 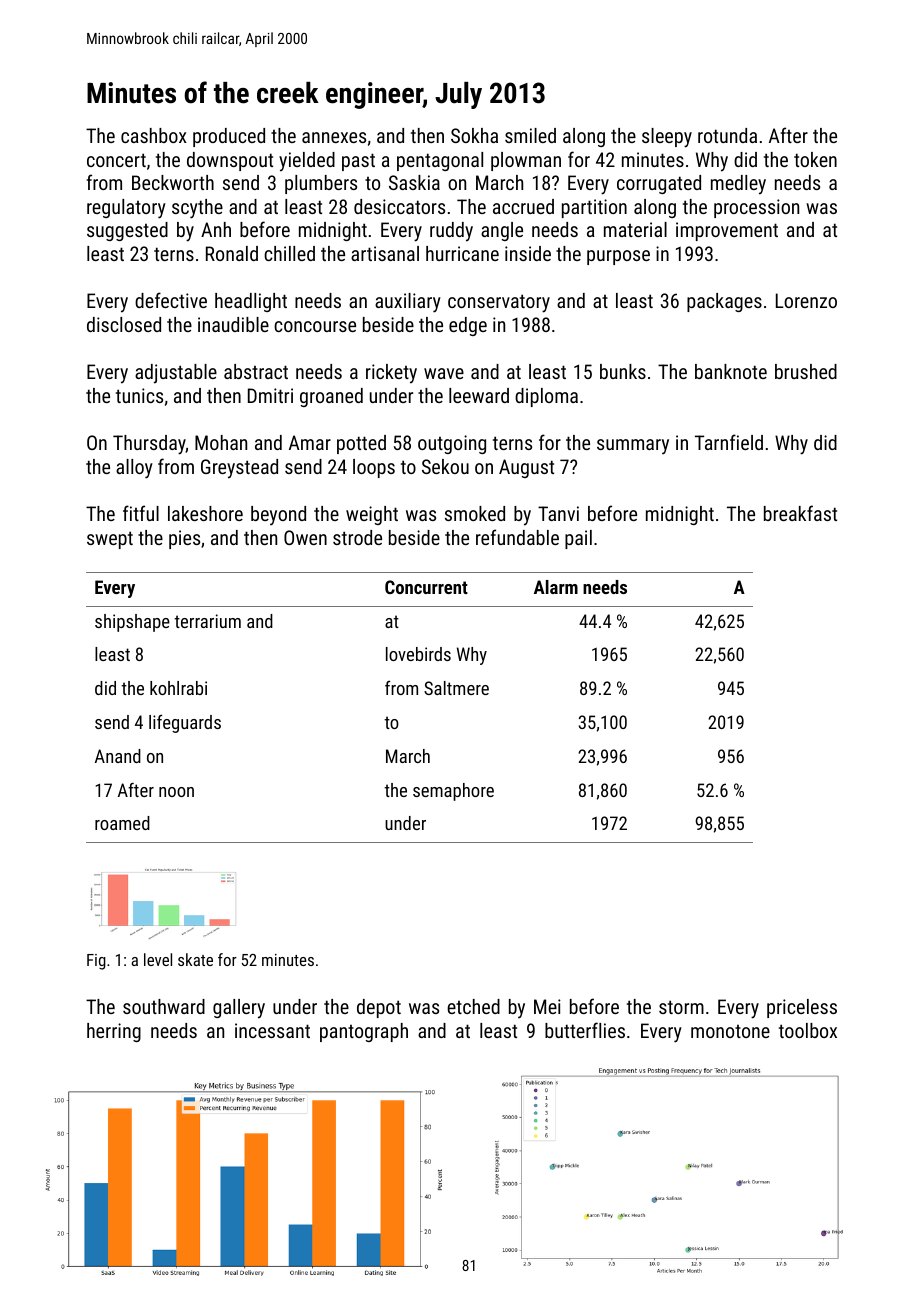 What do you see at coordinates (278, 515) in the screenshot?
I see `beyond` at bounding box center [278, 515].
